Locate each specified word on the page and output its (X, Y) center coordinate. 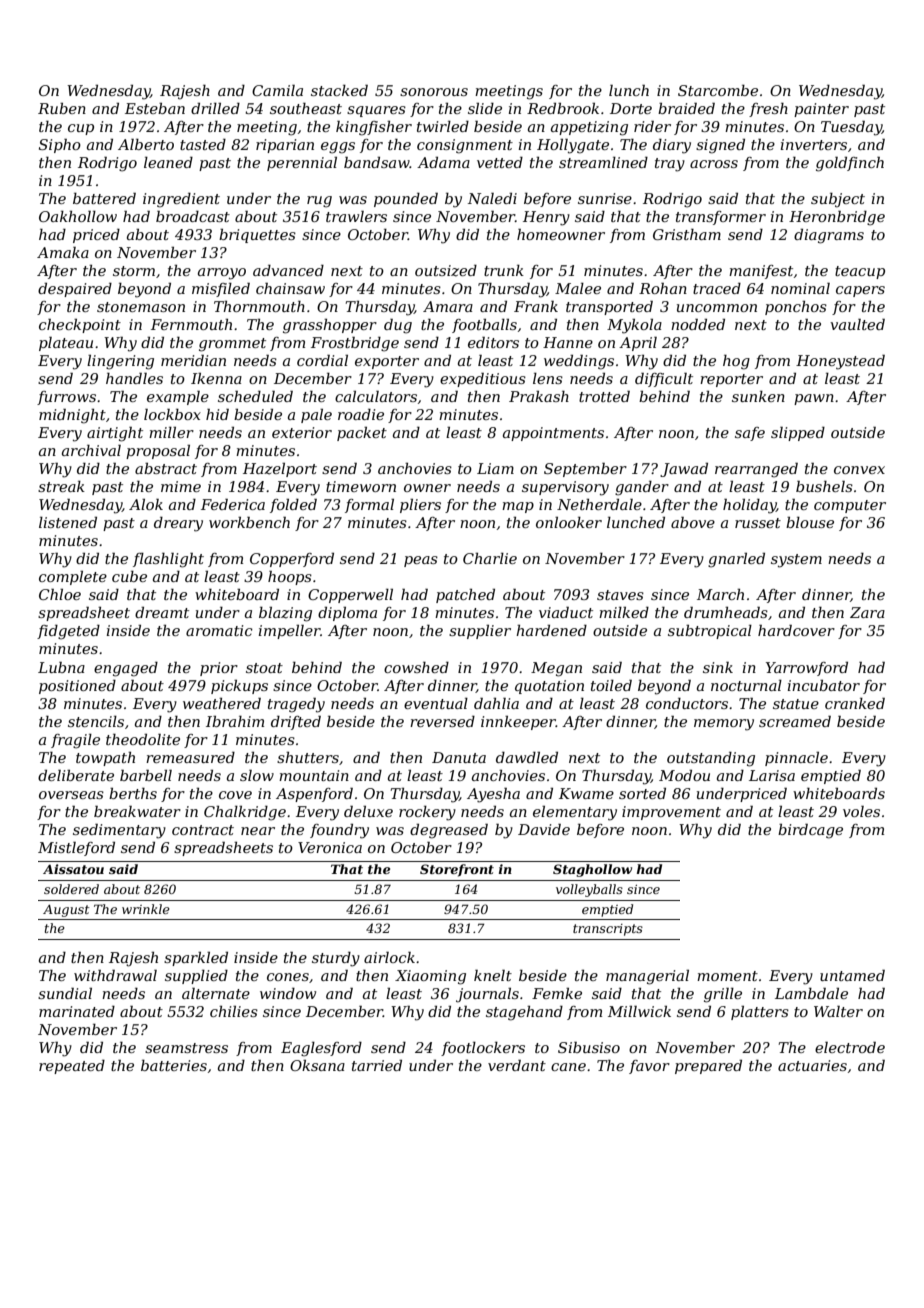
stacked (339, 90)
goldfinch (850, 164)
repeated (72, 1067)
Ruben (62, 108)
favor (649, 1067)
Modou (684, 775)
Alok (146, 504)
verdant (517, 1065)
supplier (480, 632)
